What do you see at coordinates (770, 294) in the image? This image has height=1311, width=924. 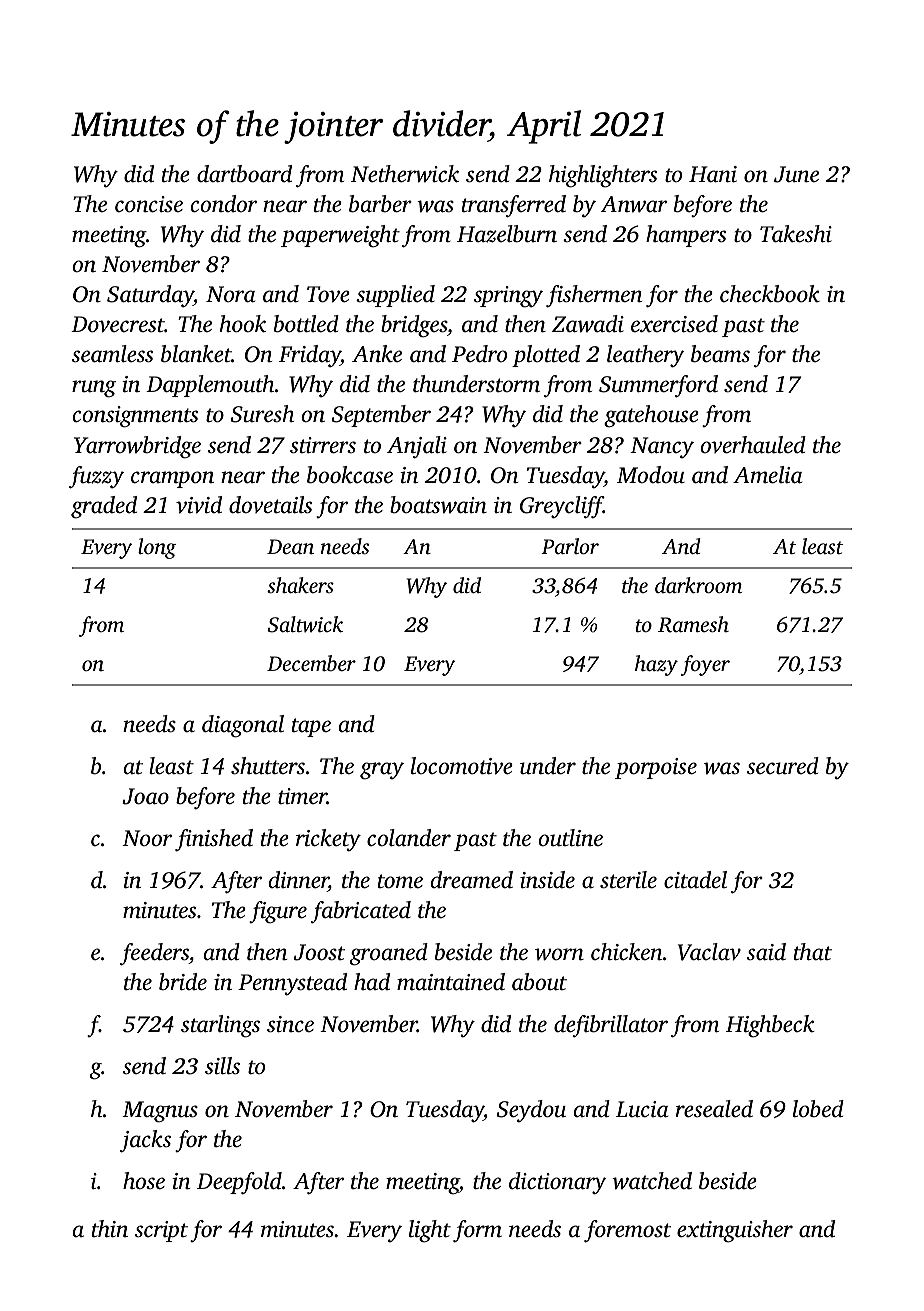 I see `checkbook` at bounding box center [770, 294].
